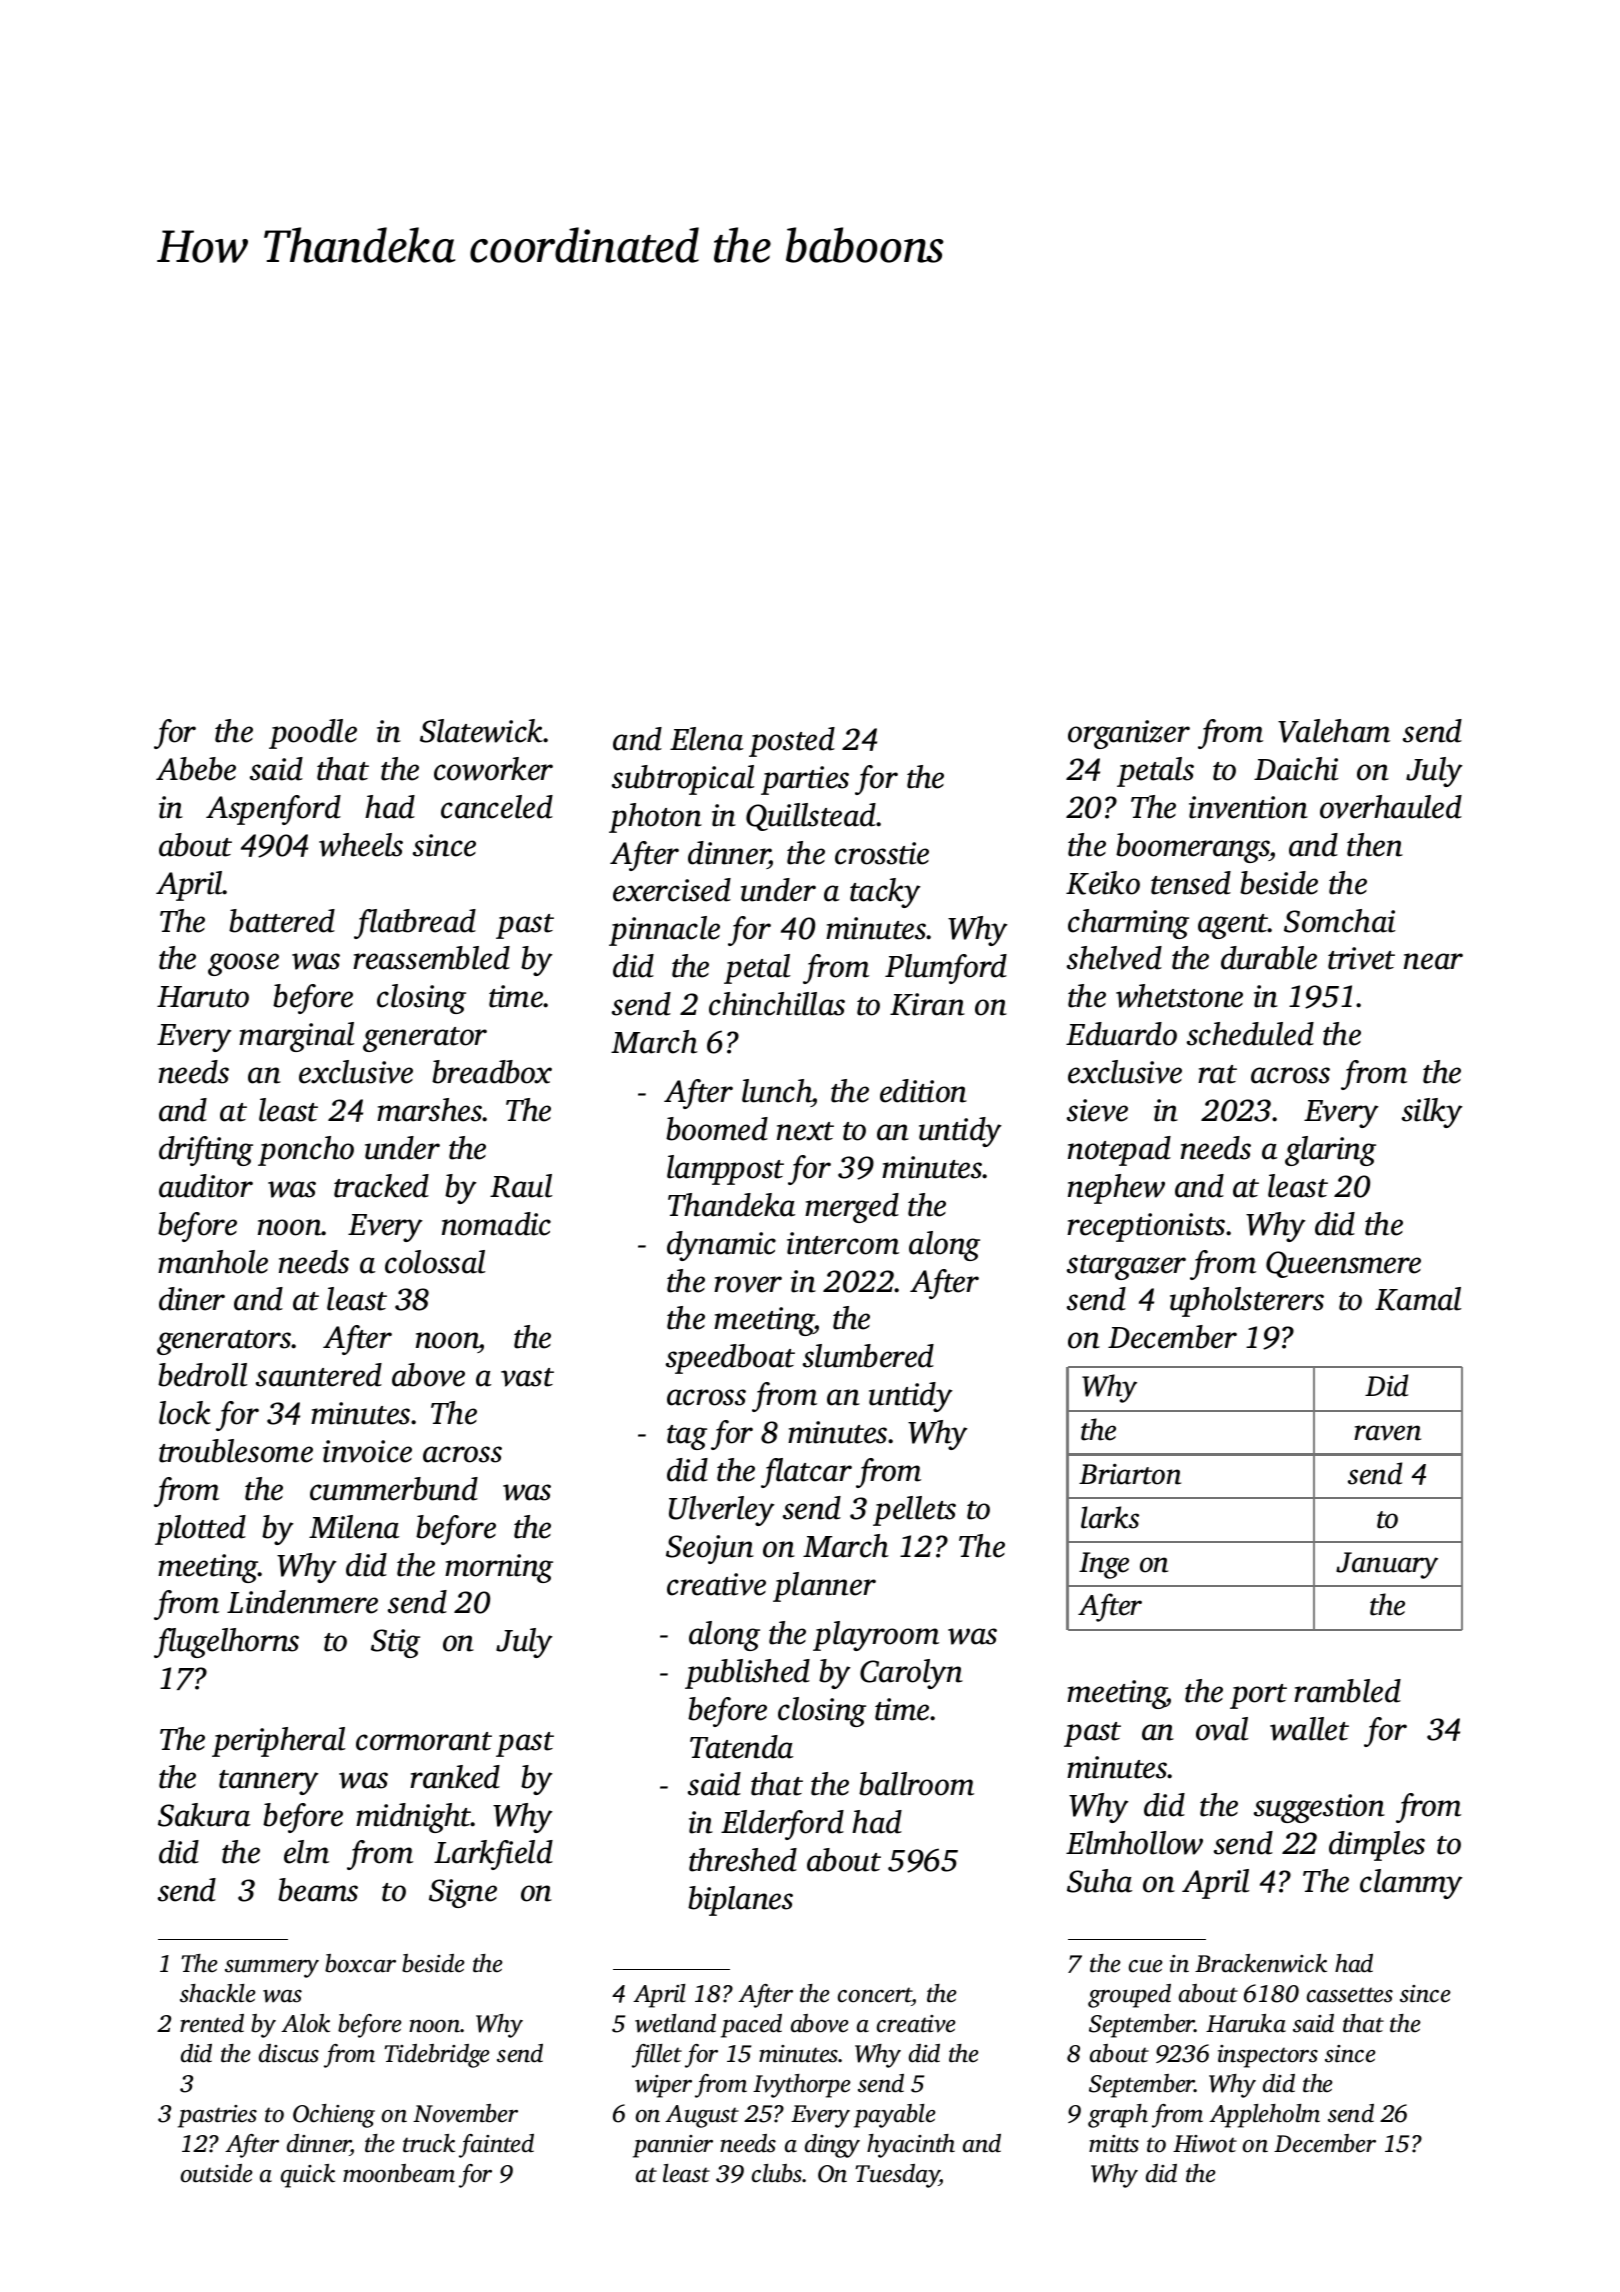 The height and width of the page is (2292, 1620). Describe the element at coordinates (782, 1825) in the page. I see `Elderford` at that location.
